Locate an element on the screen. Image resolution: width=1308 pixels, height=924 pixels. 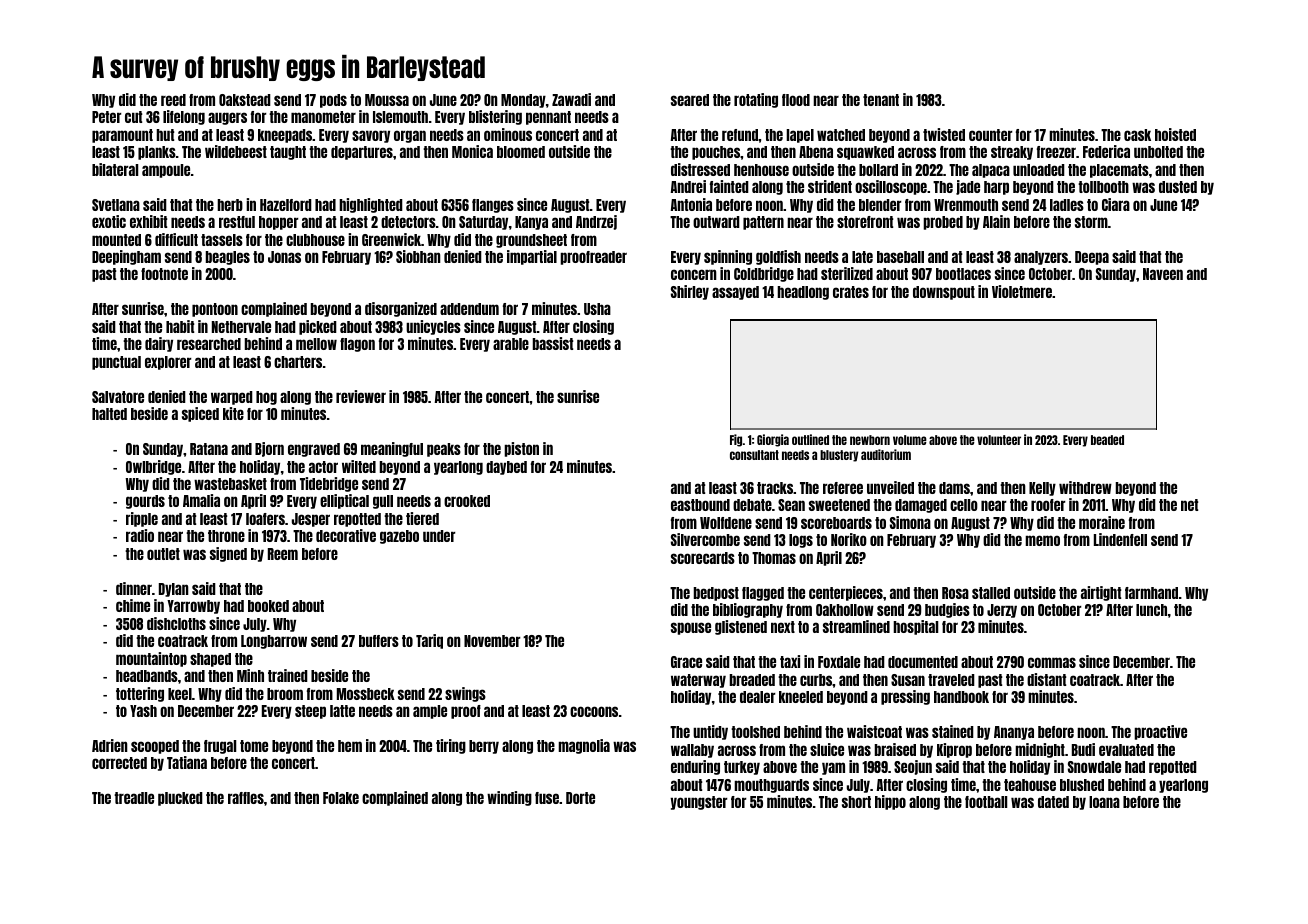
Lindenfell is located at coordinates (1120, 539).
